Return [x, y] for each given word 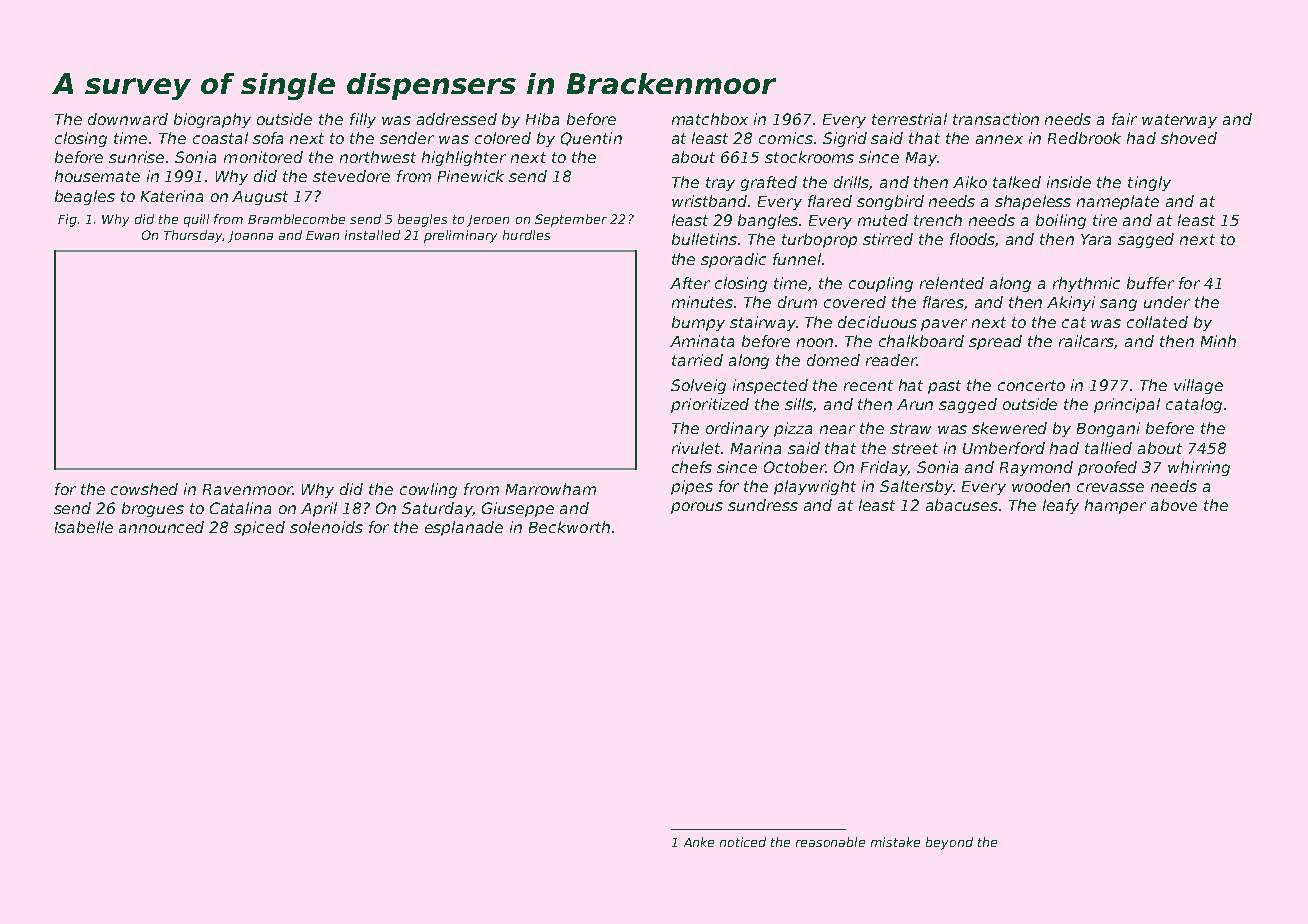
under [1167, 302]
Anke [699, 842]
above [1174, 505]
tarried [697, 360]
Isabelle [84, 527]
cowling [428, 490]
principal [1127, 405]
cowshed [144, 489]
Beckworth [569, 527]
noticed [743, 842]
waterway [1179, 121]
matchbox [710, 119]
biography [212, 120]
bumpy [698, 323]
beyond [949, 843]
